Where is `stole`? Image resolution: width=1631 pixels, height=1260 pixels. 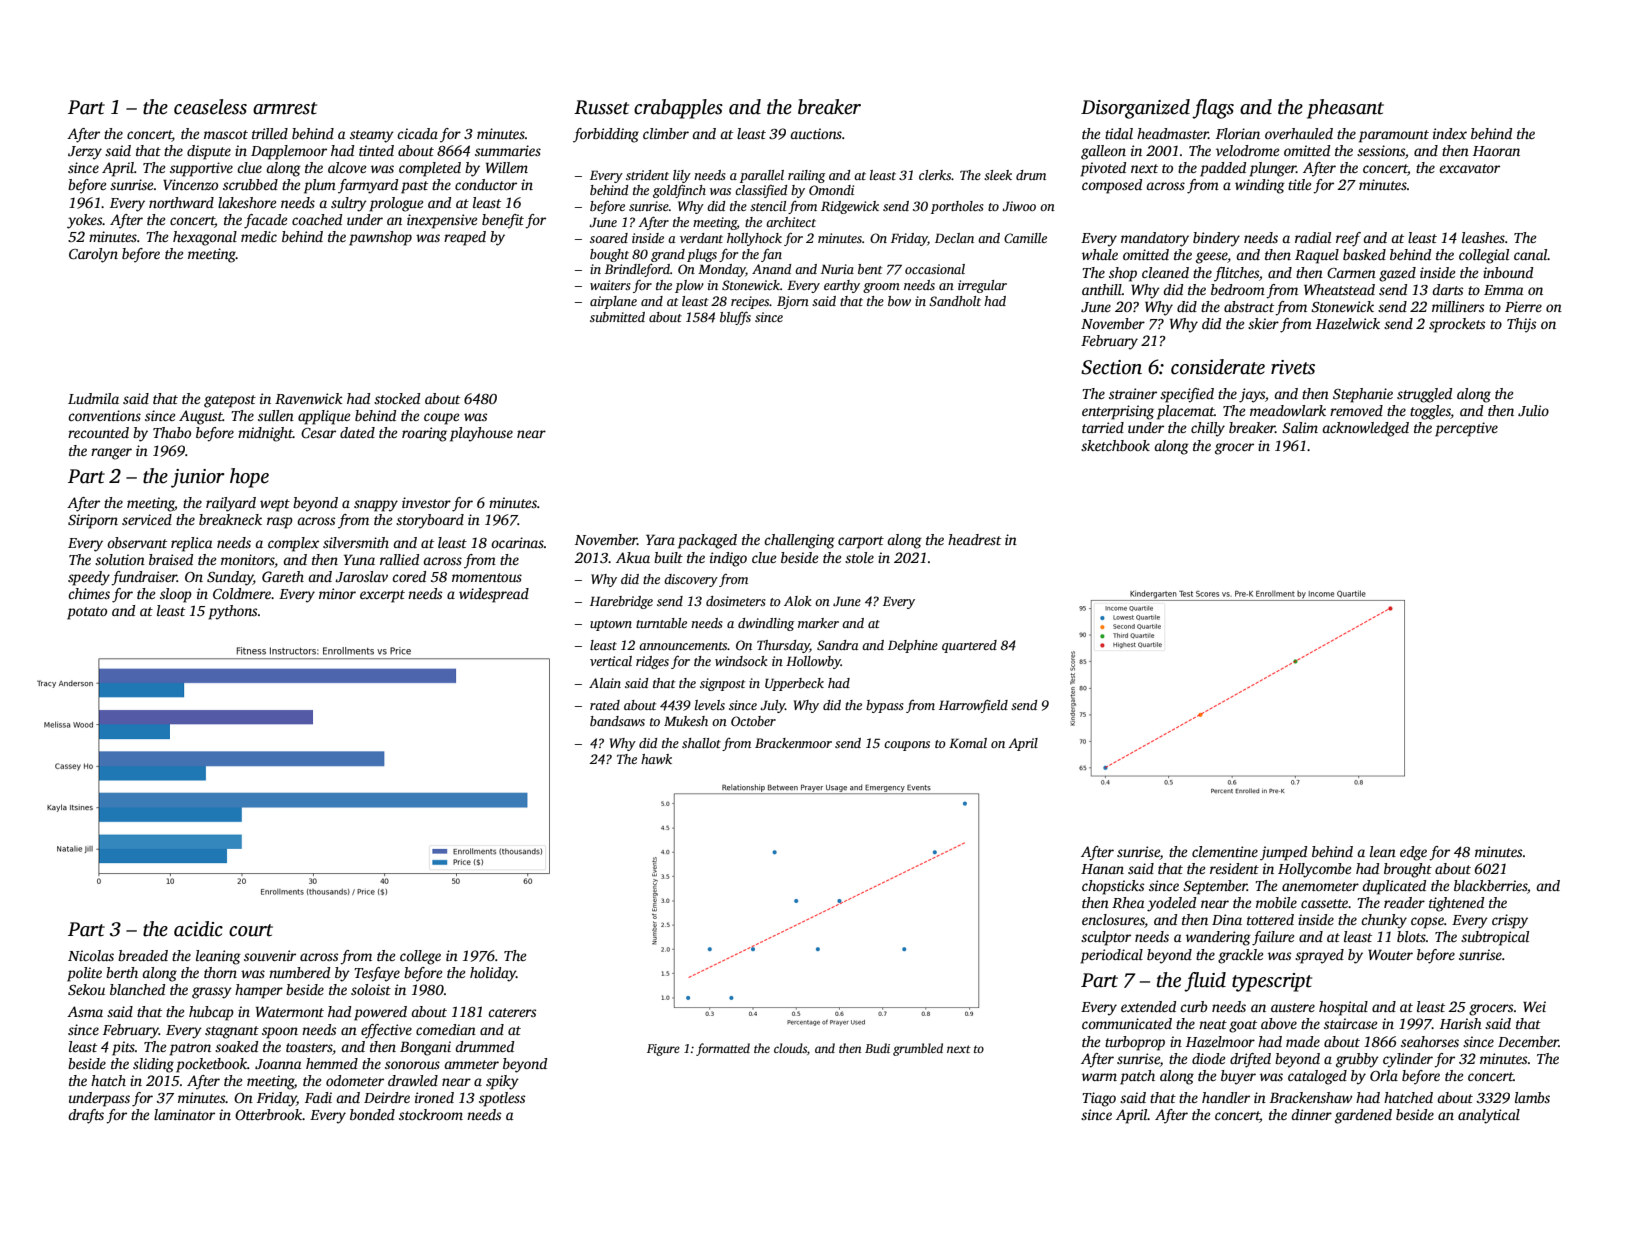 stole is located at coordinates (859, 557).
